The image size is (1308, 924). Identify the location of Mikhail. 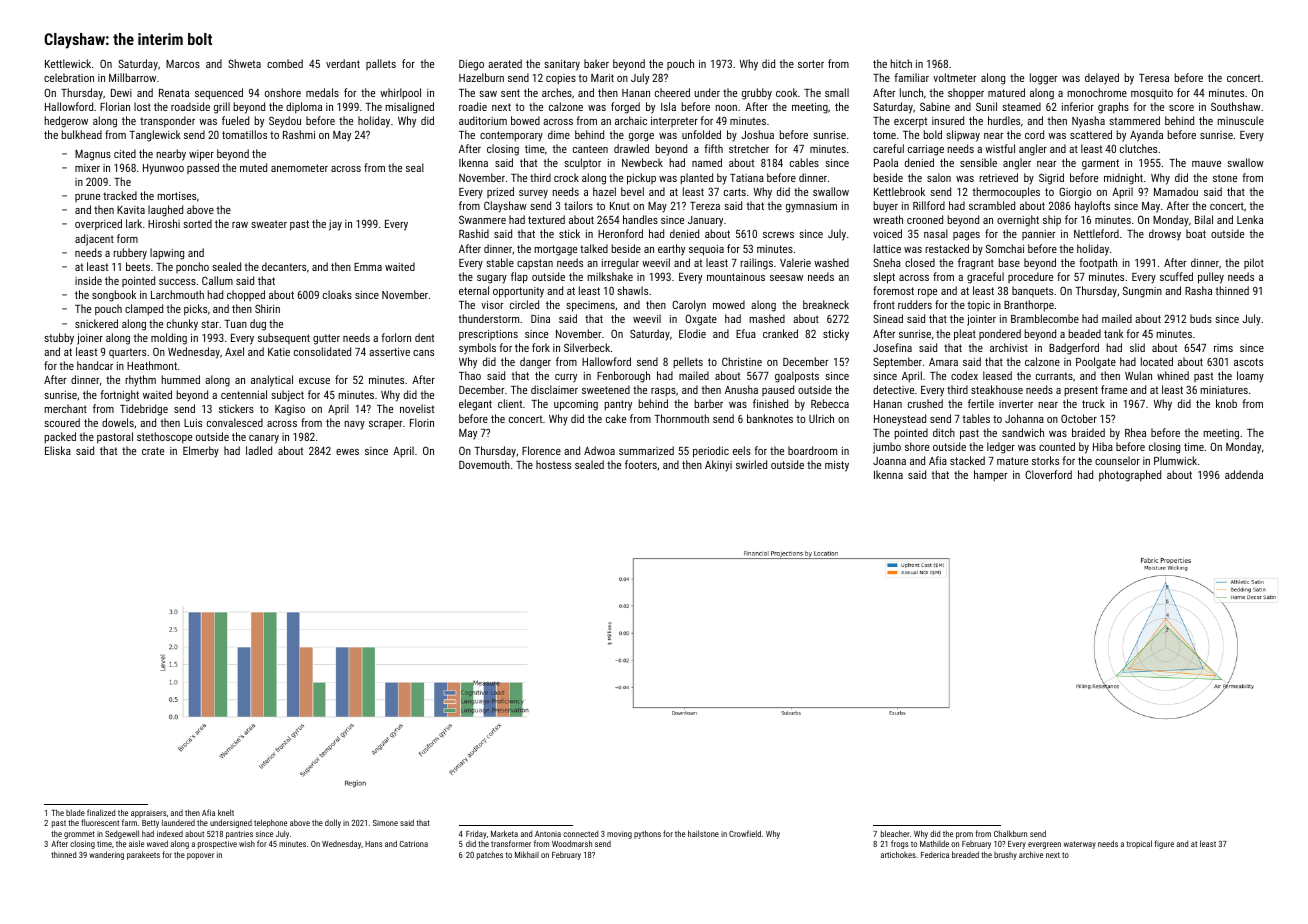
(527, 854).
